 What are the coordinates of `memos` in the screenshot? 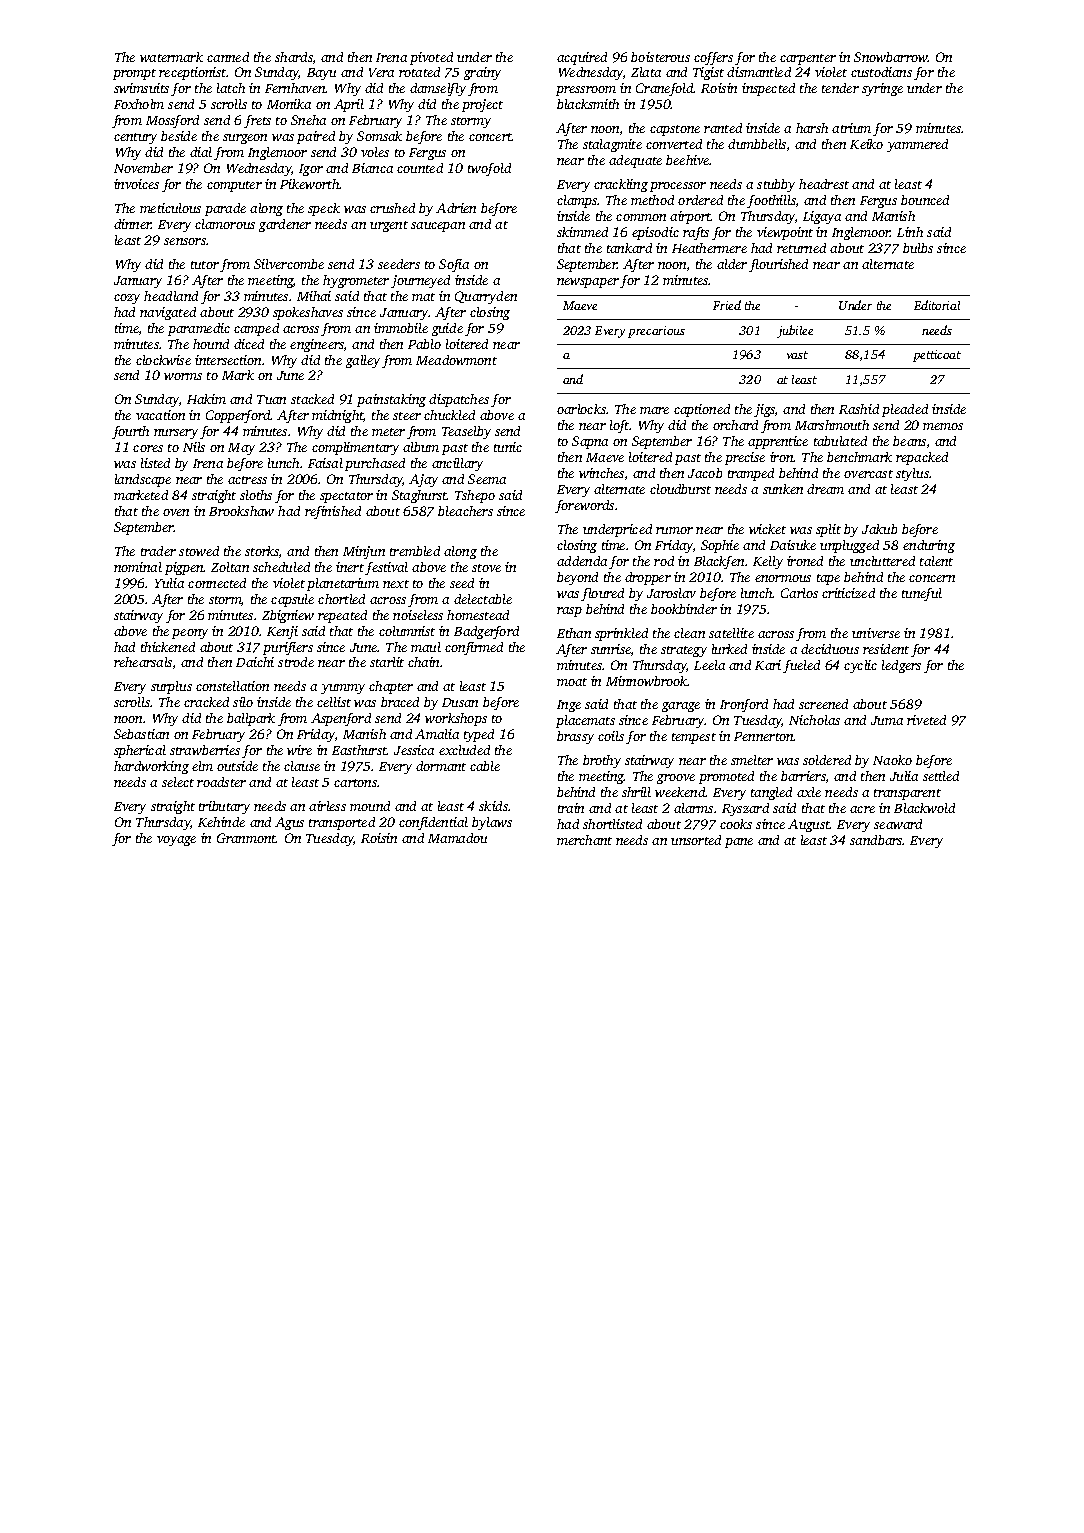 It's located at (943, 426).
